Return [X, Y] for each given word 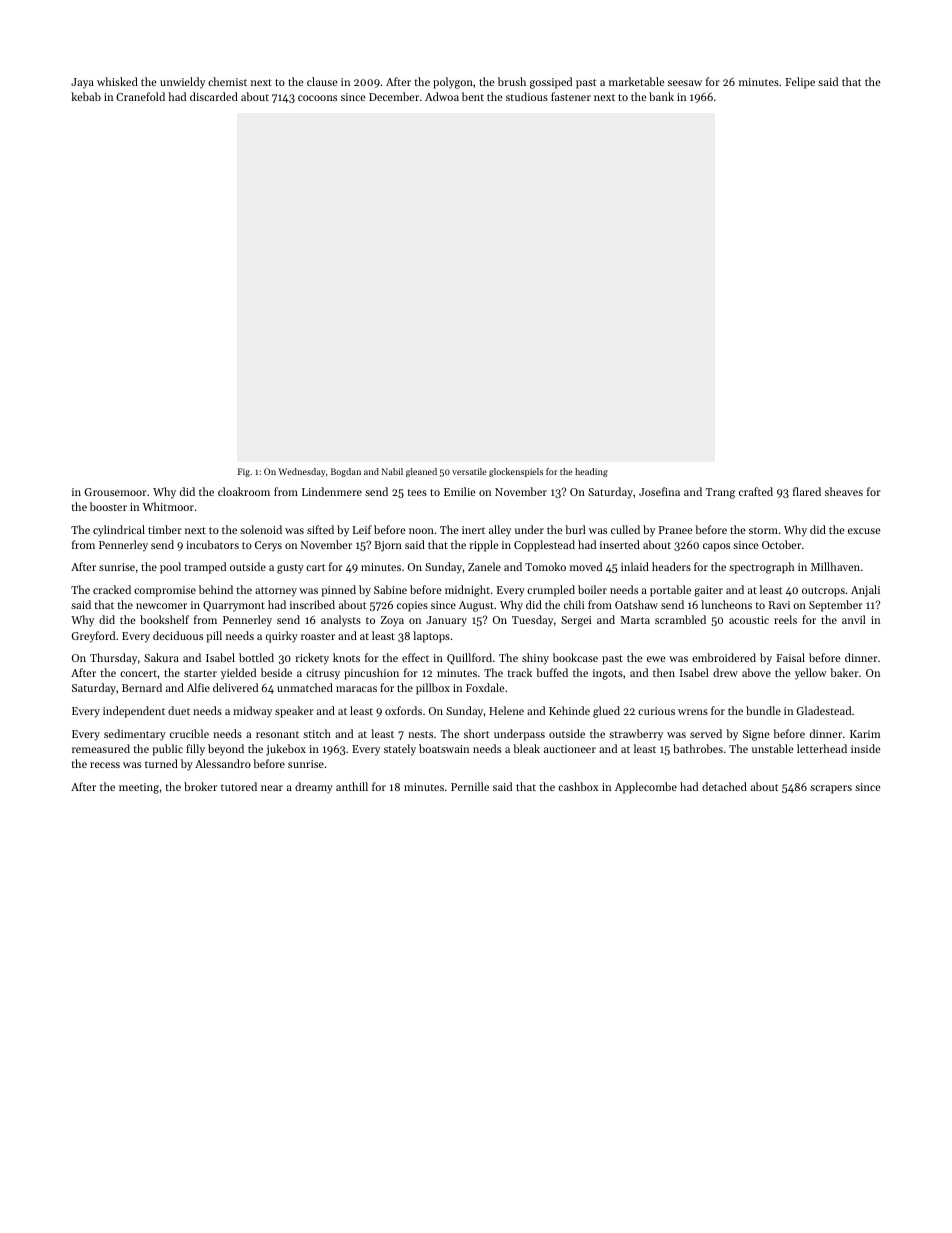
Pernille [470, 786]
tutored [239, 786]
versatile [469, 471]
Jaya [82, 83]
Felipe [800, 83]
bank [661, 96]
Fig [244, 472]
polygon [453, 83]
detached [724, 786]
